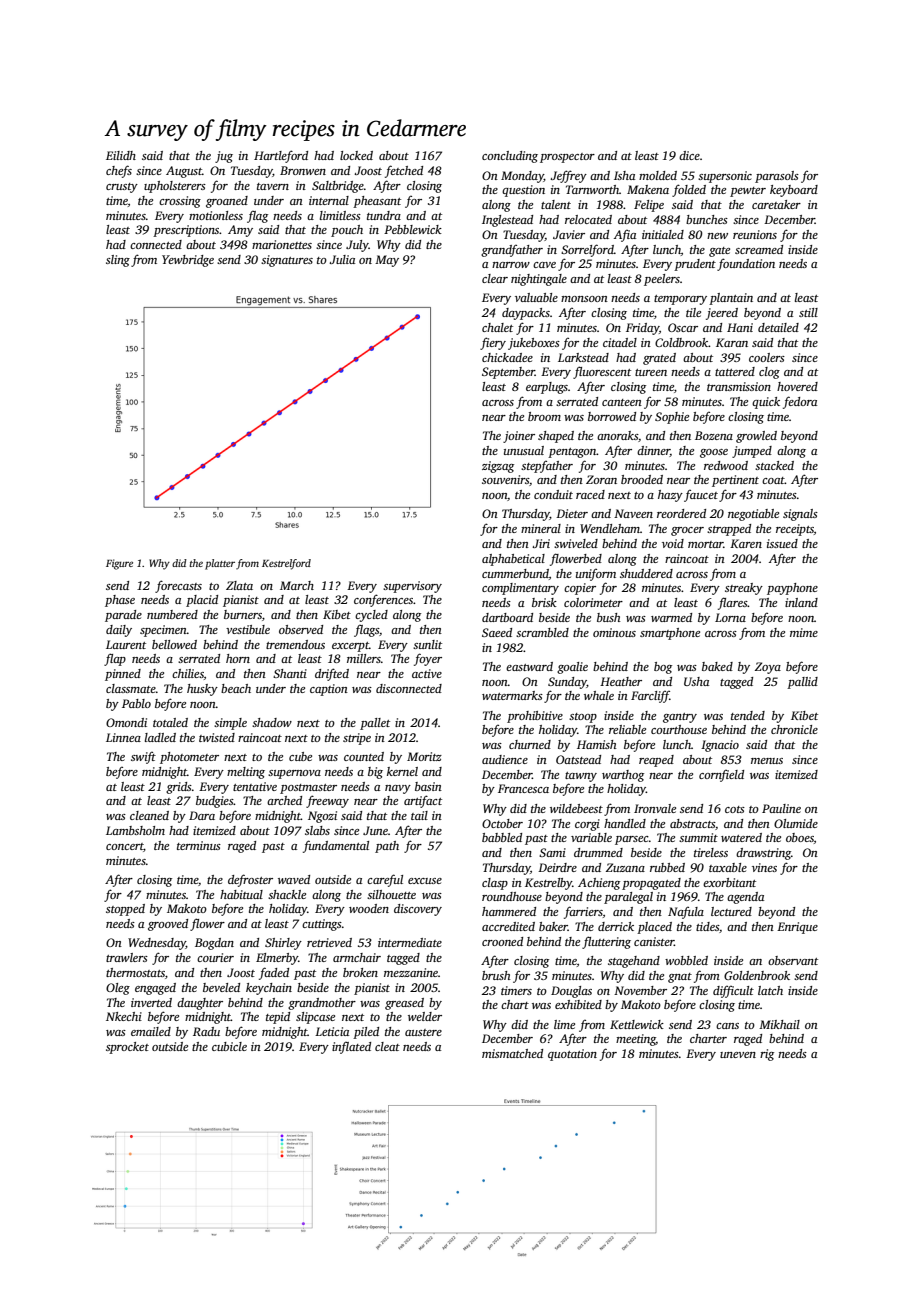 The image size is (924, 1308). Describe the element at coordinates (123, 737) in the page. I see `Linnea` at that location.
